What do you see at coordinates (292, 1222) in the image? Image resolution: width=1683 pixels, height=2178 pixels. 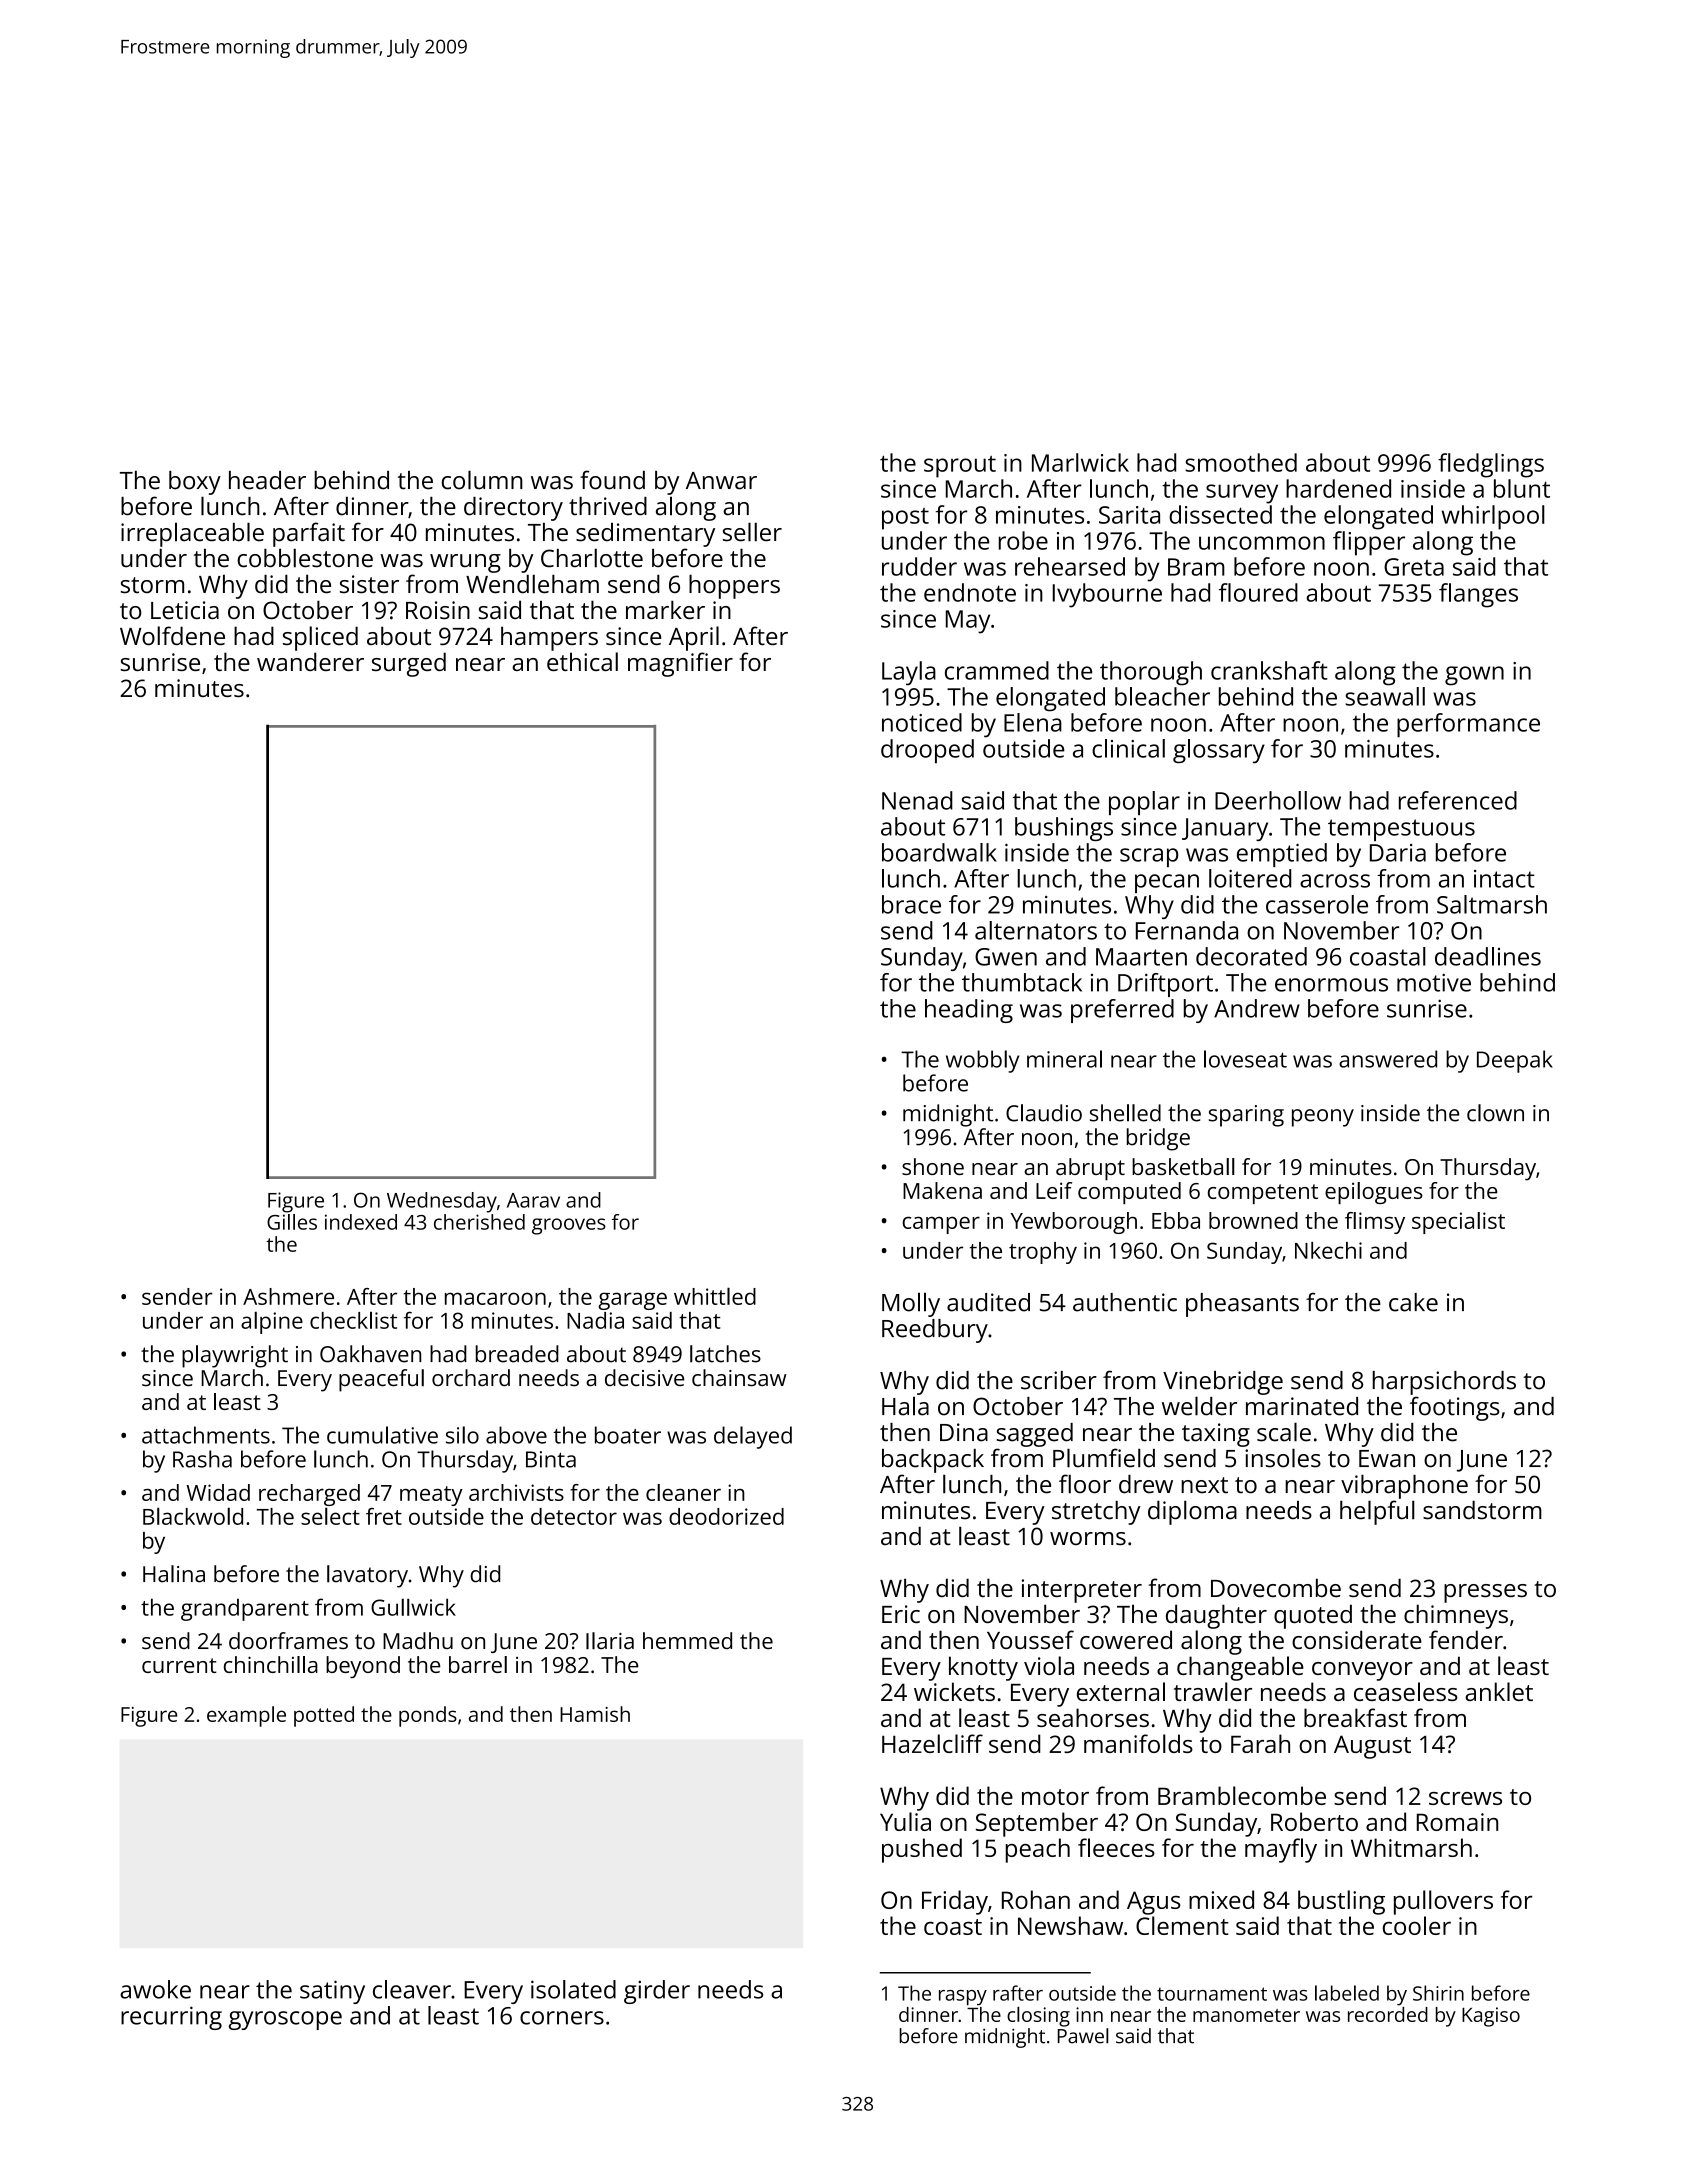 I see `Gilles` at bounding box center [292, 1222].
